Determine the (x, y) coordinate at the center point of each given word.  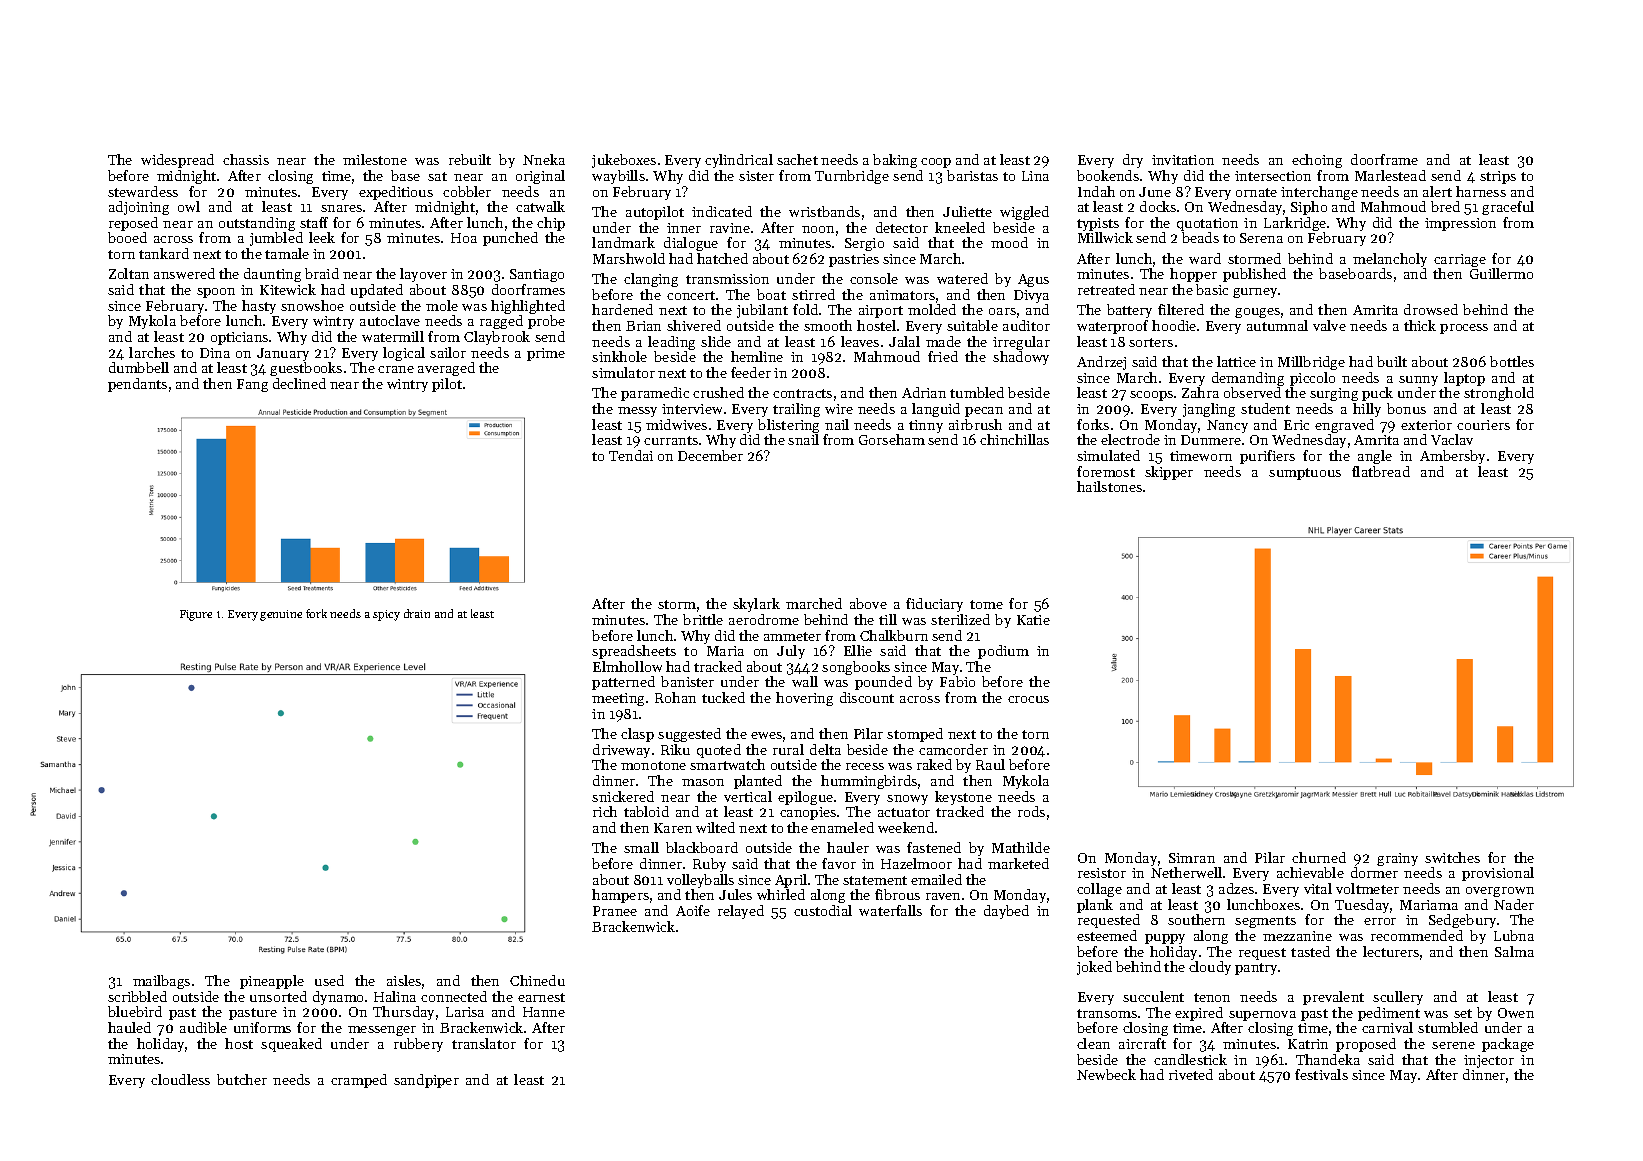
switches (1452, 857)
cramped (359, 1081)
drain (417, 613)
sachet (797, 159)
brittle (703, 619)
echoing (1317, 161)
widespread (177, 161)
